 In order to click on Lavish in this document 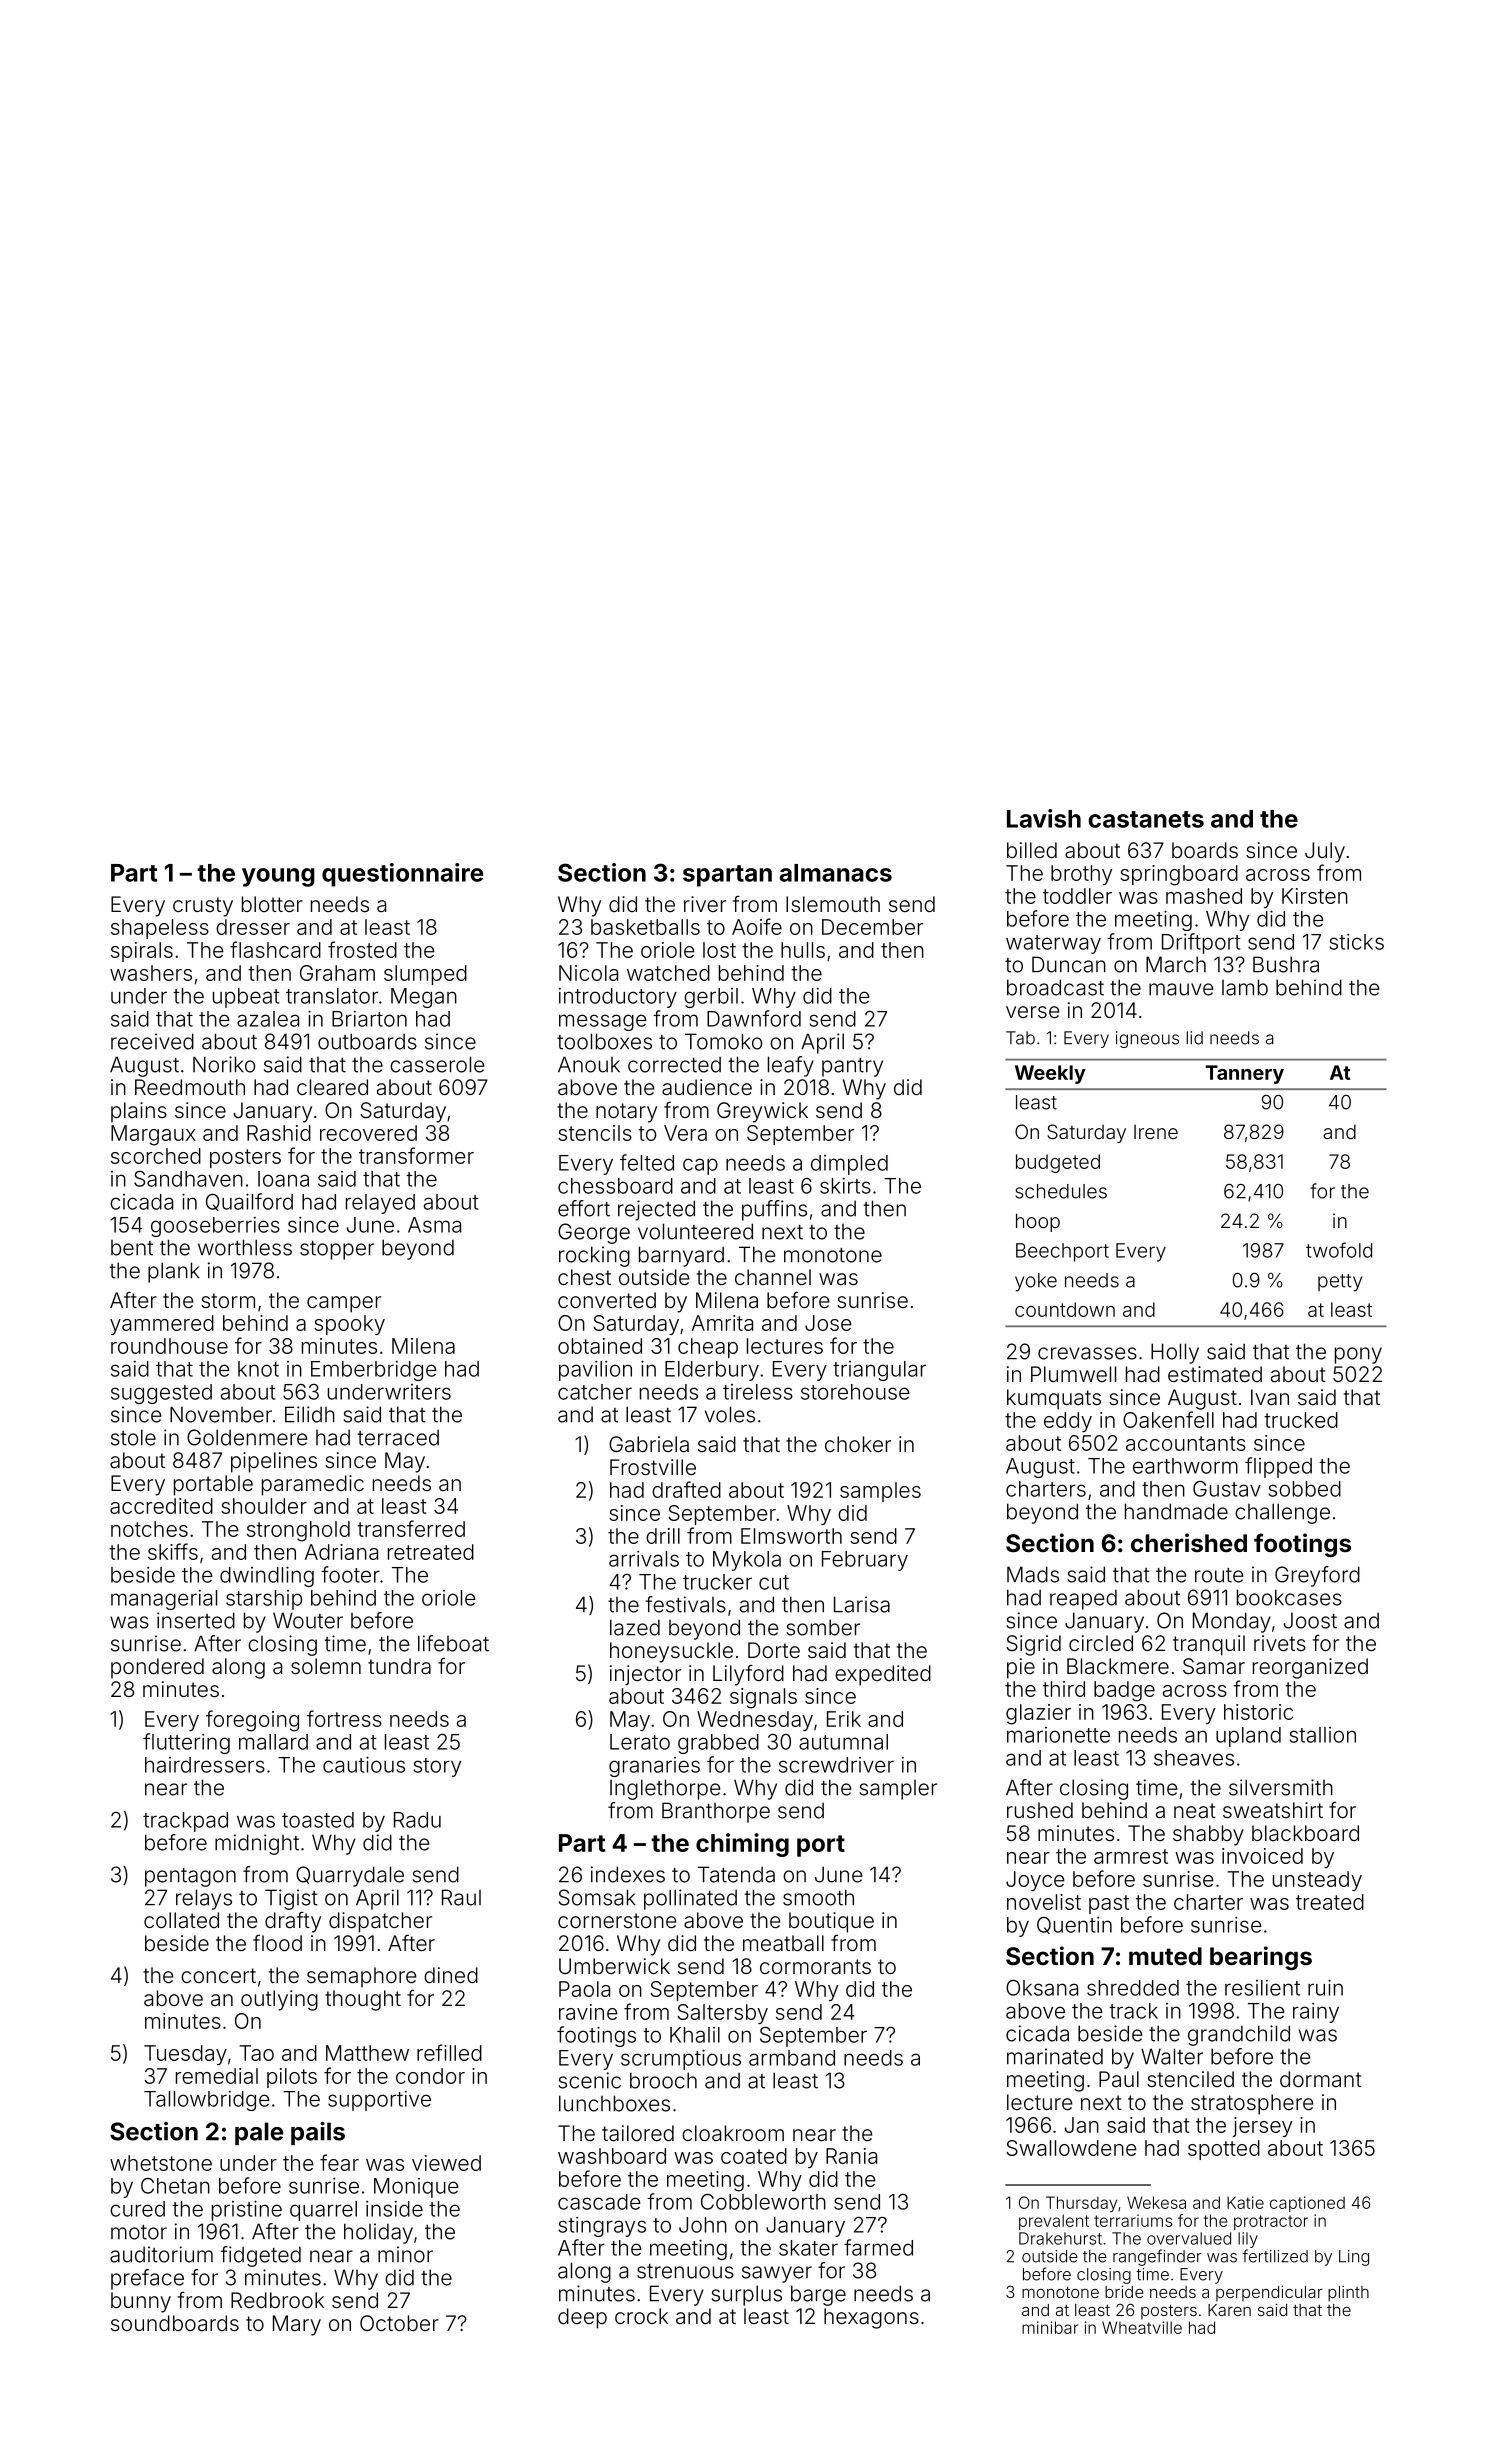, I will do `click(1044, 818)`.
